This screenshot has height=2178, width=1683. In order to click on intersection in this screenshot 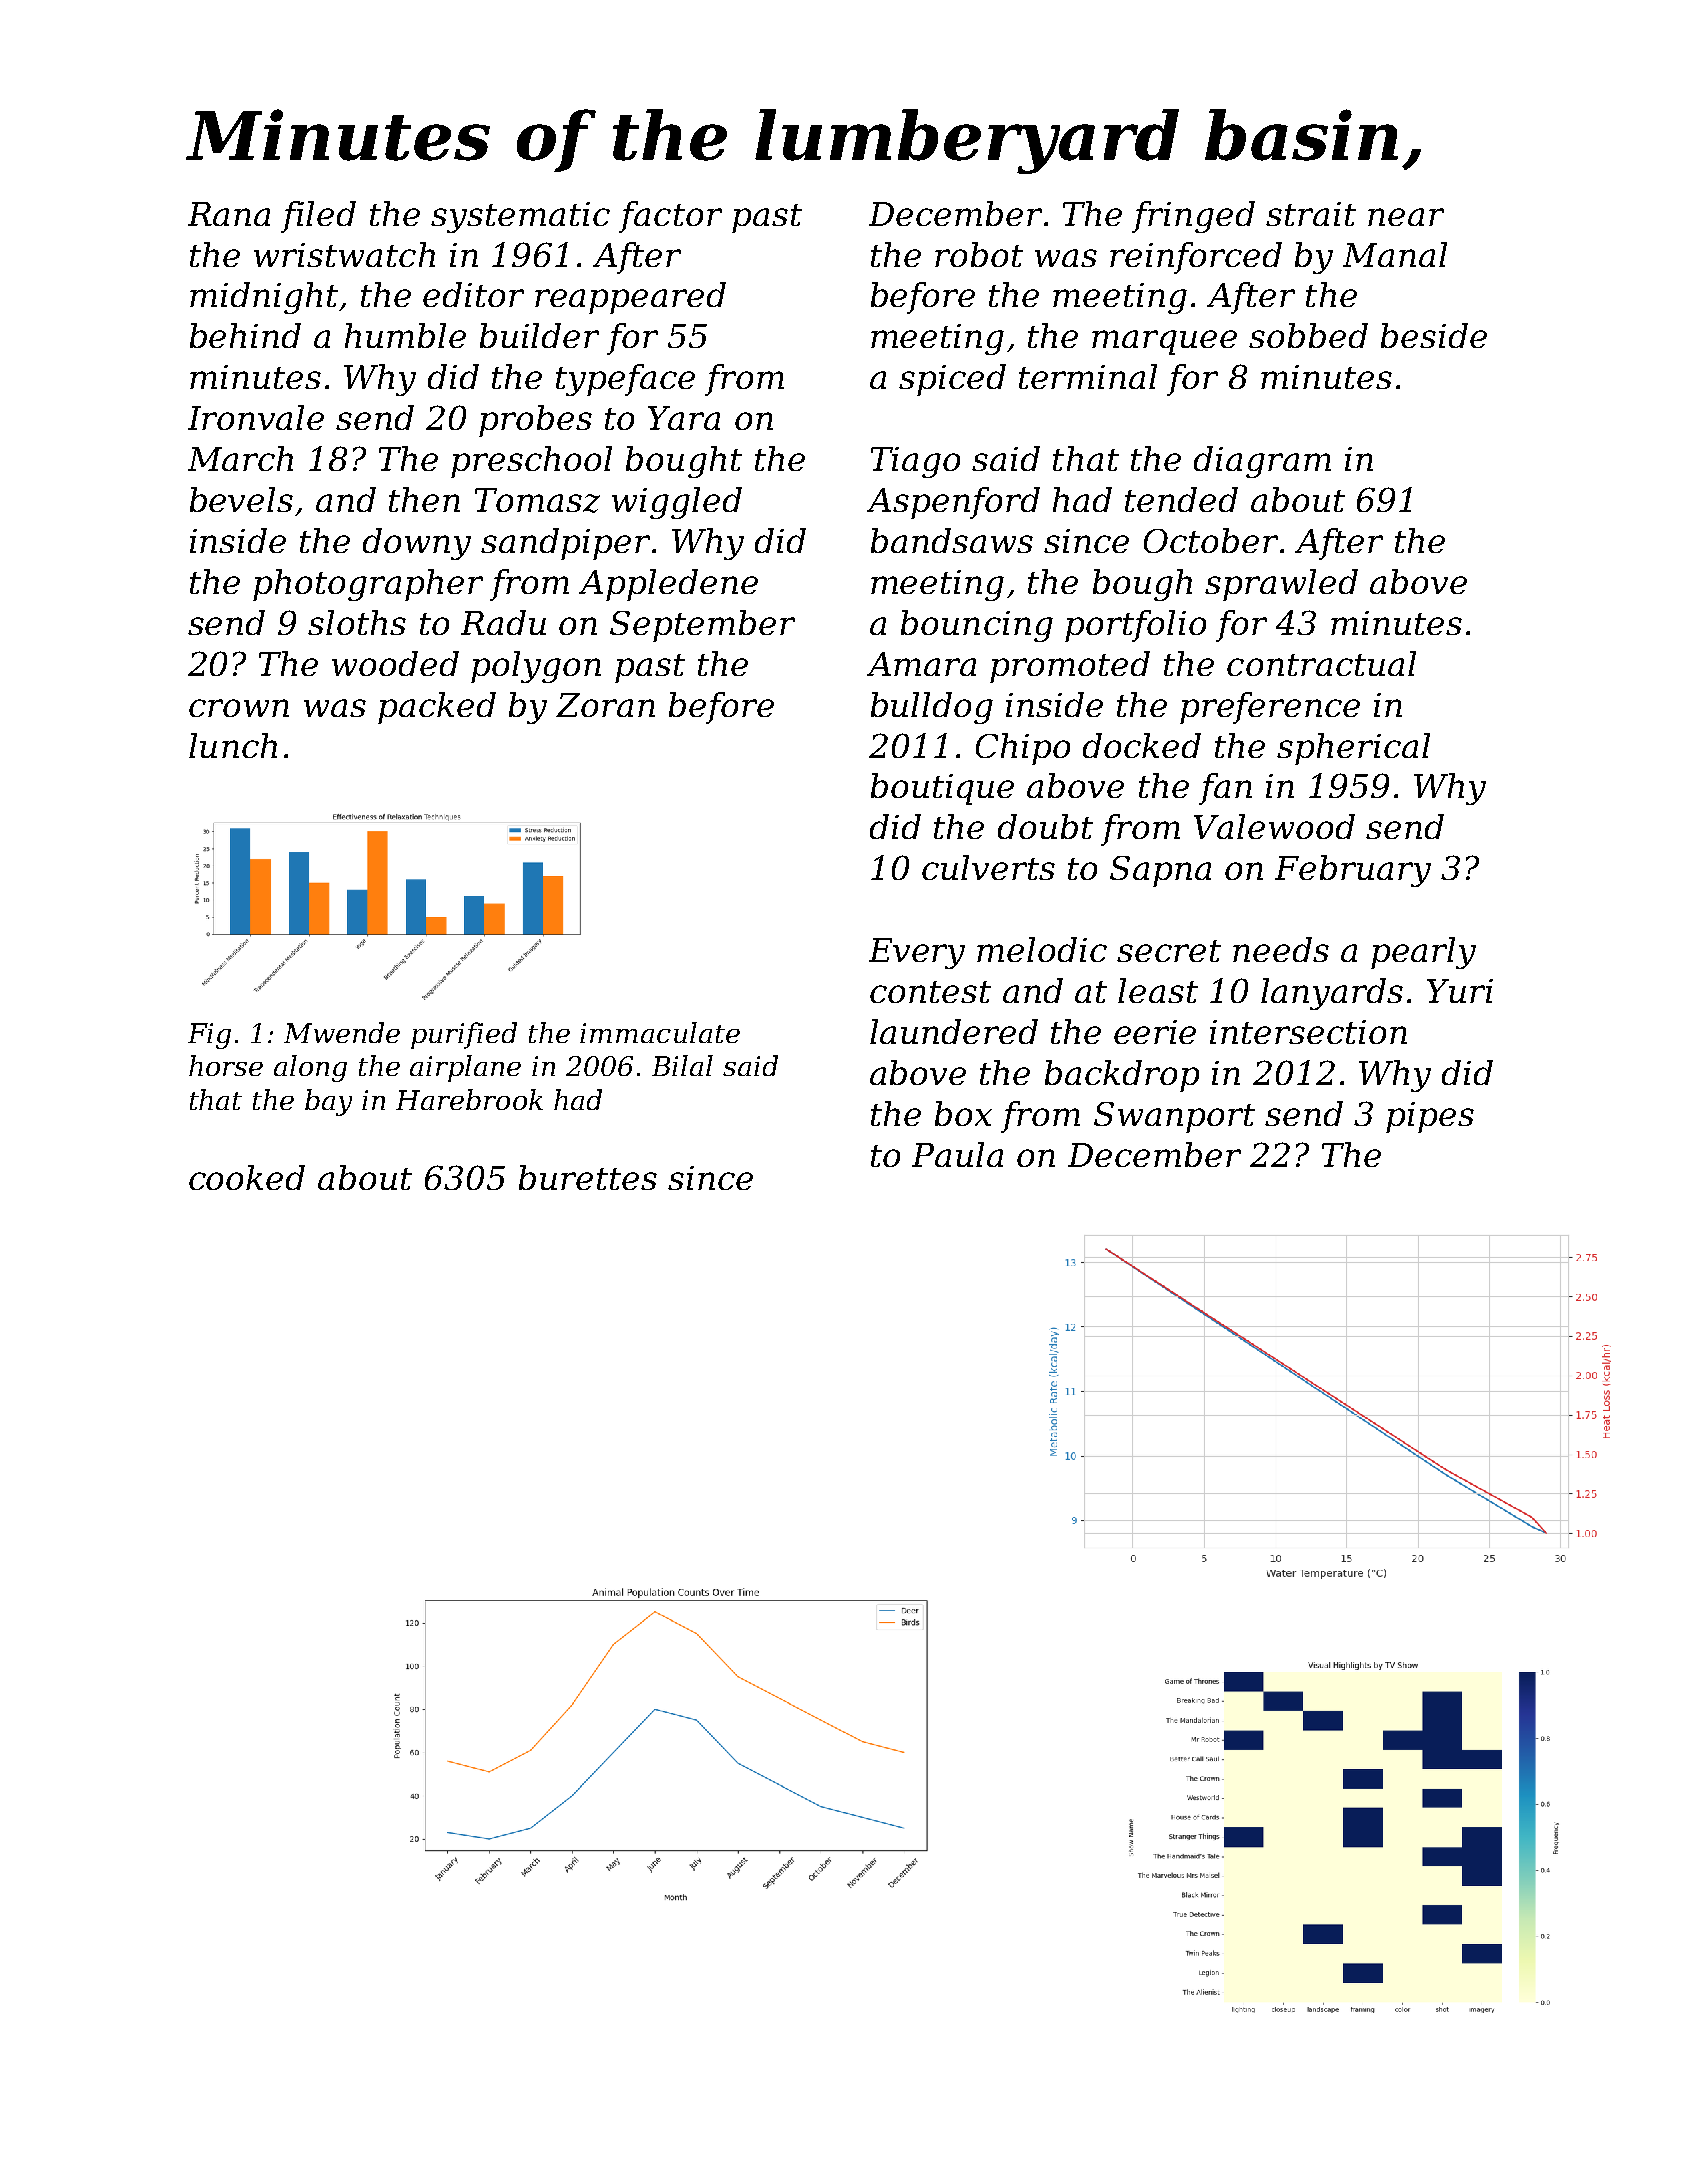, I will do `click(1308, 1032)`.
